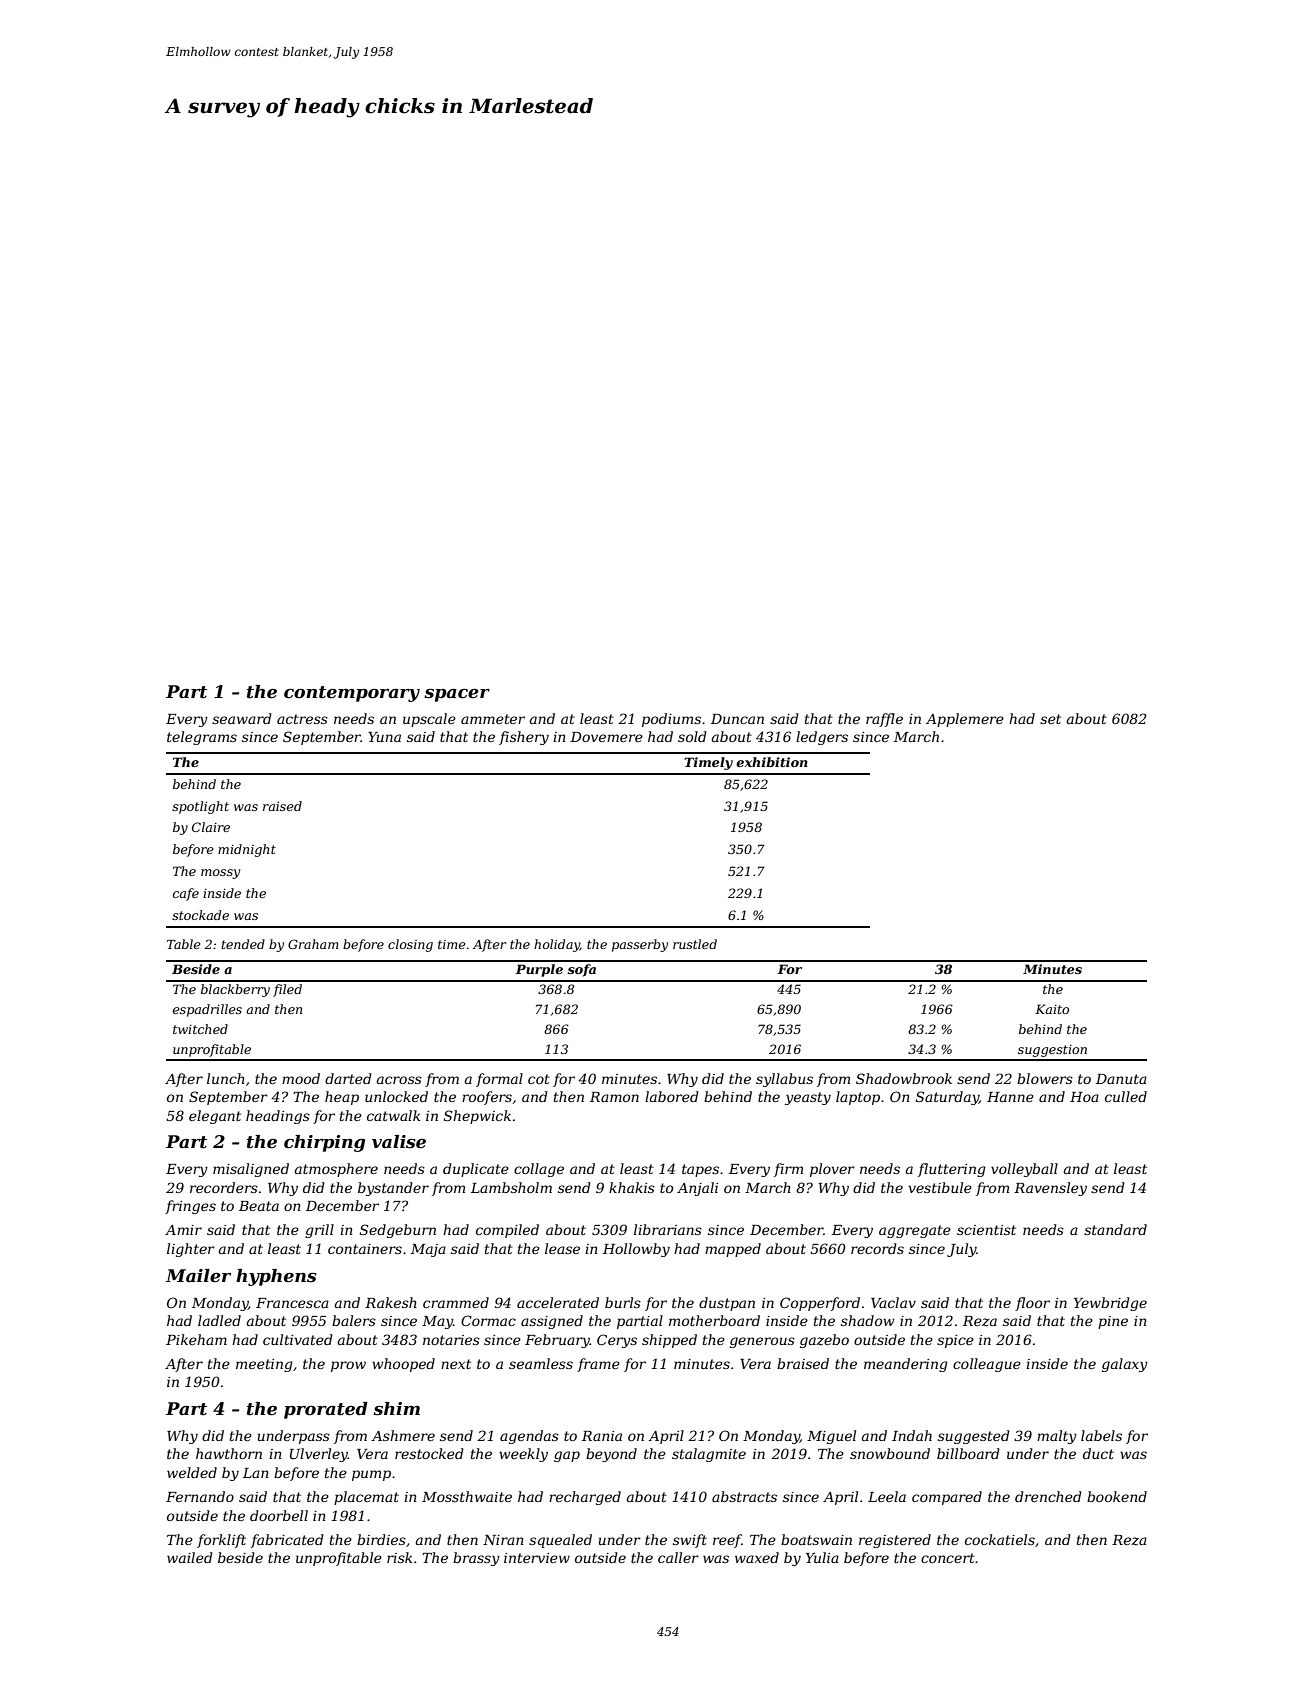 Image resolution: width=1314 pixels, height=1701 pixels. Describe the element at coordinates (562, 1248) in the screenshot. I see `lease` at that location.
